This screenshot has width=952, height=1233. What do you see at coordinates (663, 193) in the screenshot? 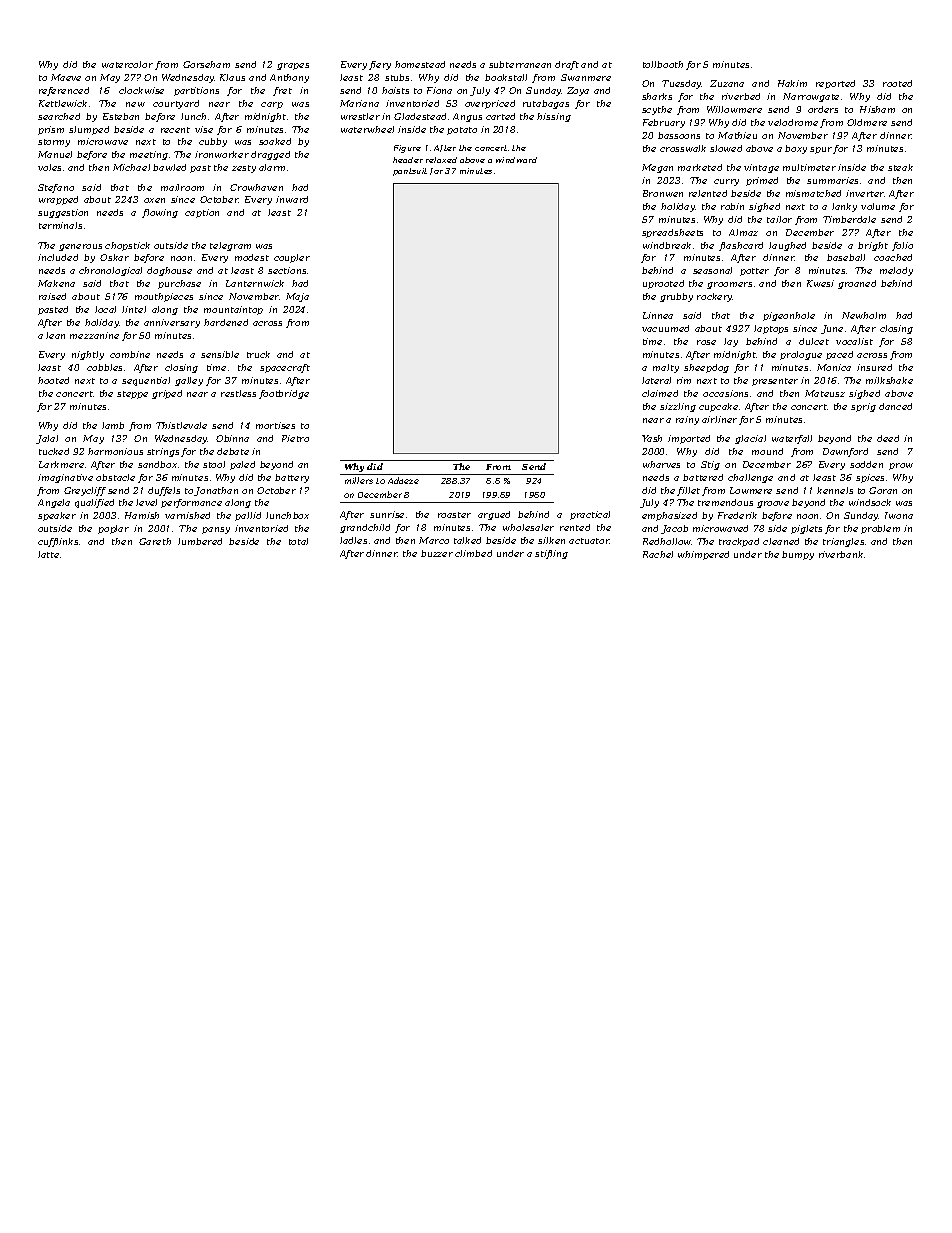
I see `Bronwen` at bounding box center [663, 193].
